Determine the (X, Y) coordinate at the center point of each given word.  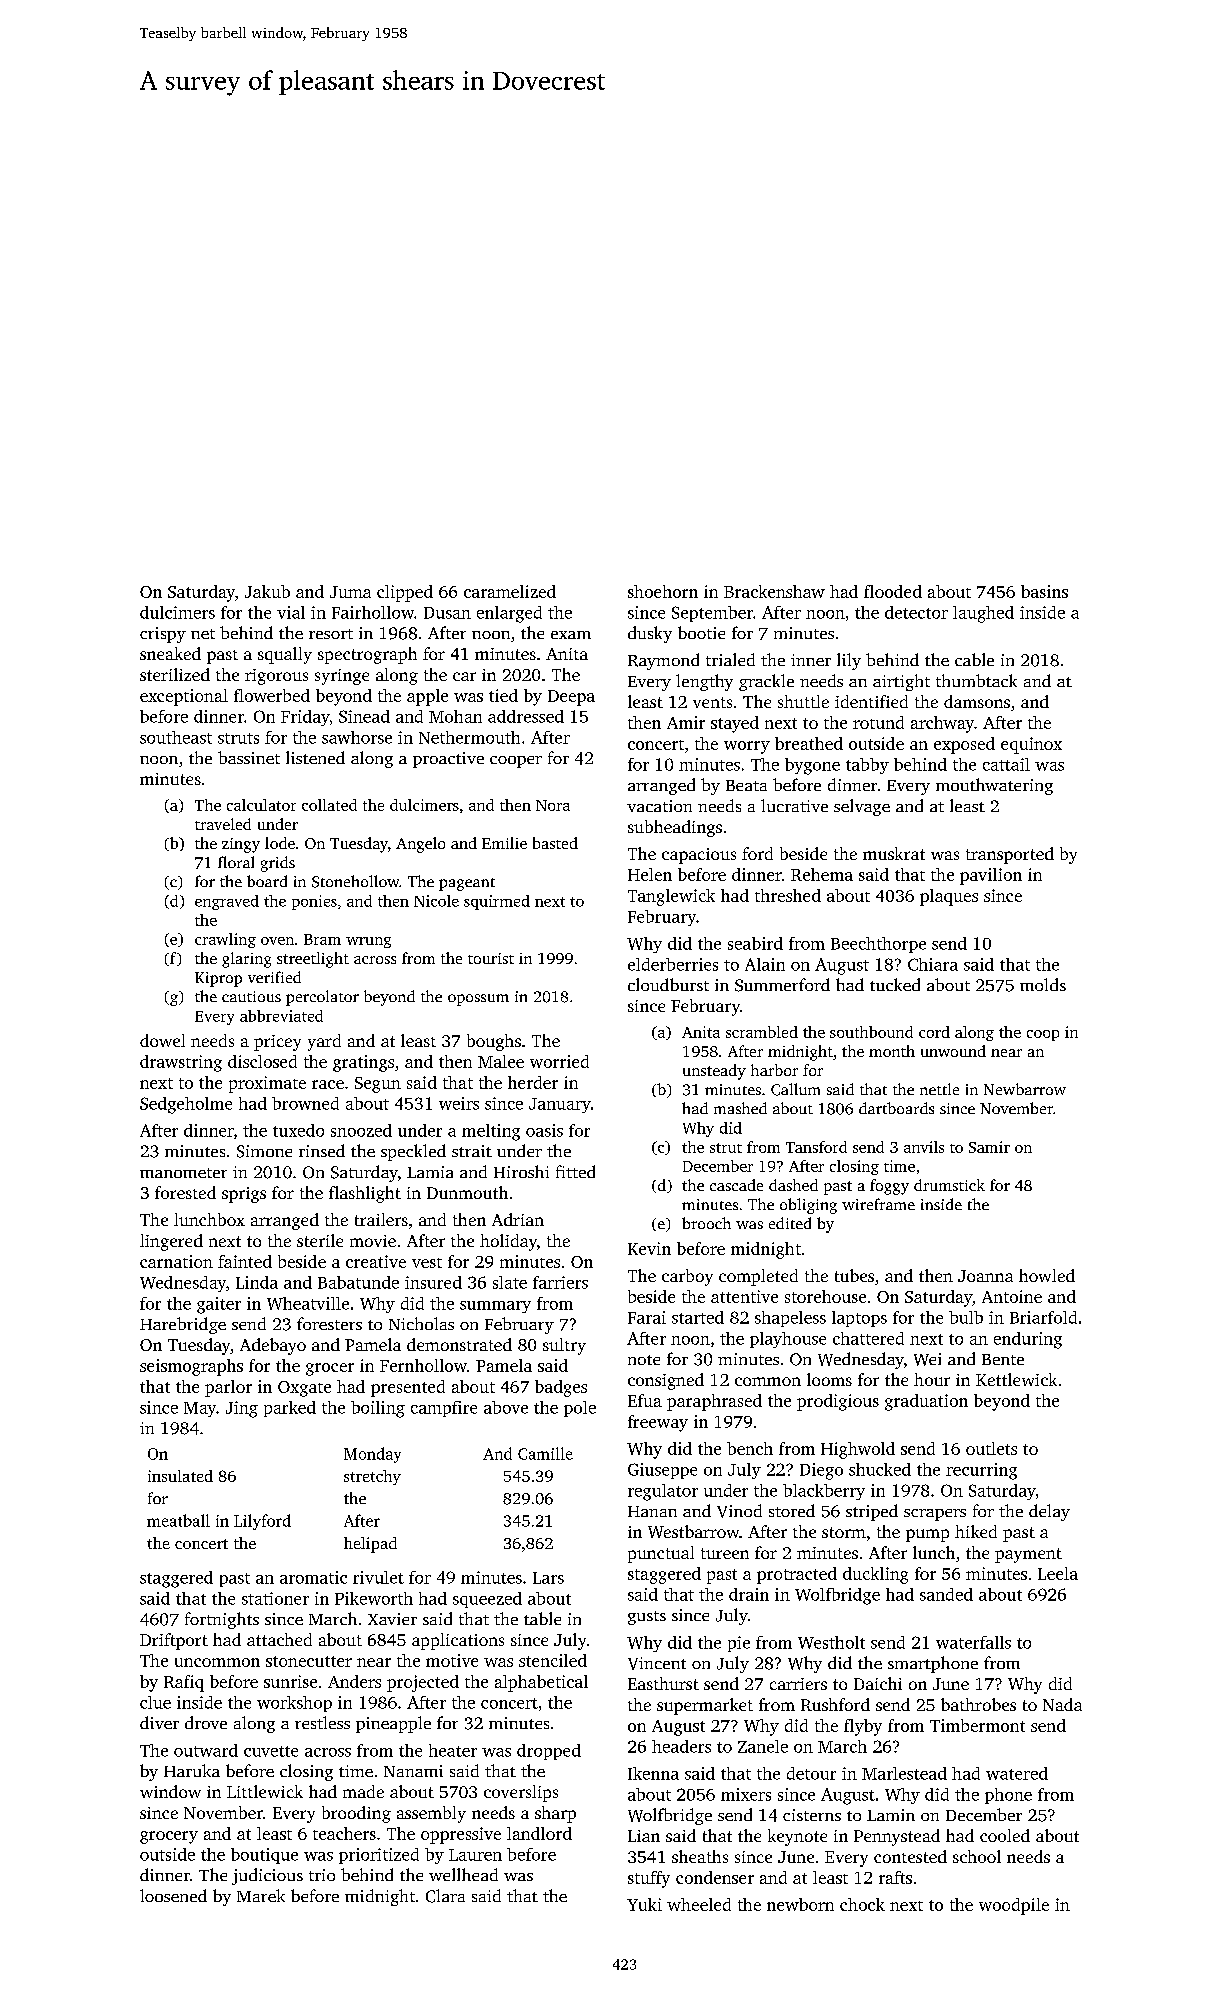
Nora (553, 805)
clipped (405, 593)
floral (236, 862)
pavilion (991, 876)
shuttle (803, 701)
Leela (1058, 1573)
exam (571, 635)
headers (681, 1746)
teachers (344, 1833)
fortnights (222, 1620)
